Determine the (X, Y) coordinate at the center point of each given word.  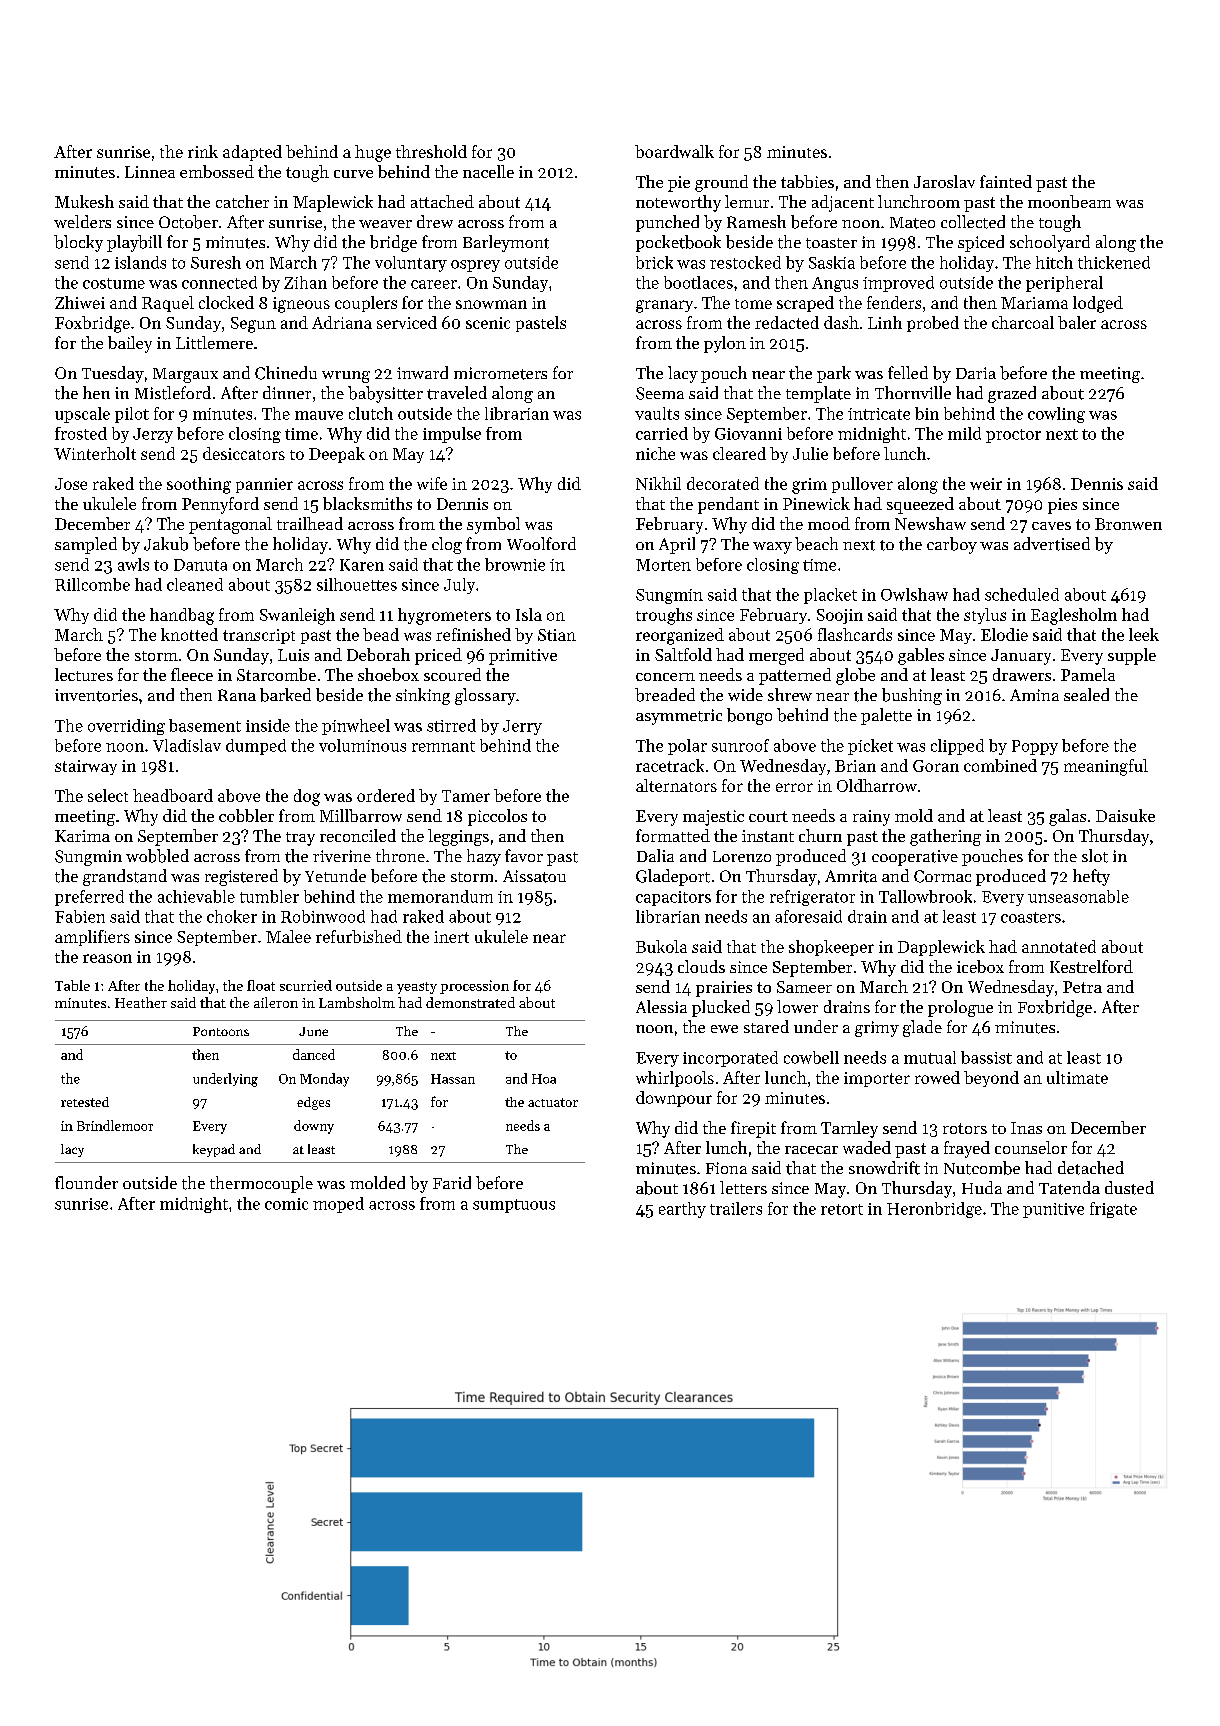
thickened (1114, 262)
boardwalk (674, 151)
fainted (1006, 181)
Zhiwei (80, 302)
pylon (725, 344)
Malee (288, 936)
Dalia (655, 855)
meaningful (1106, 767)
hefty (1091, 877)
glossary (485, 696)
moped (338, 1205)
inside (268, 725)
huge (373, 153)
